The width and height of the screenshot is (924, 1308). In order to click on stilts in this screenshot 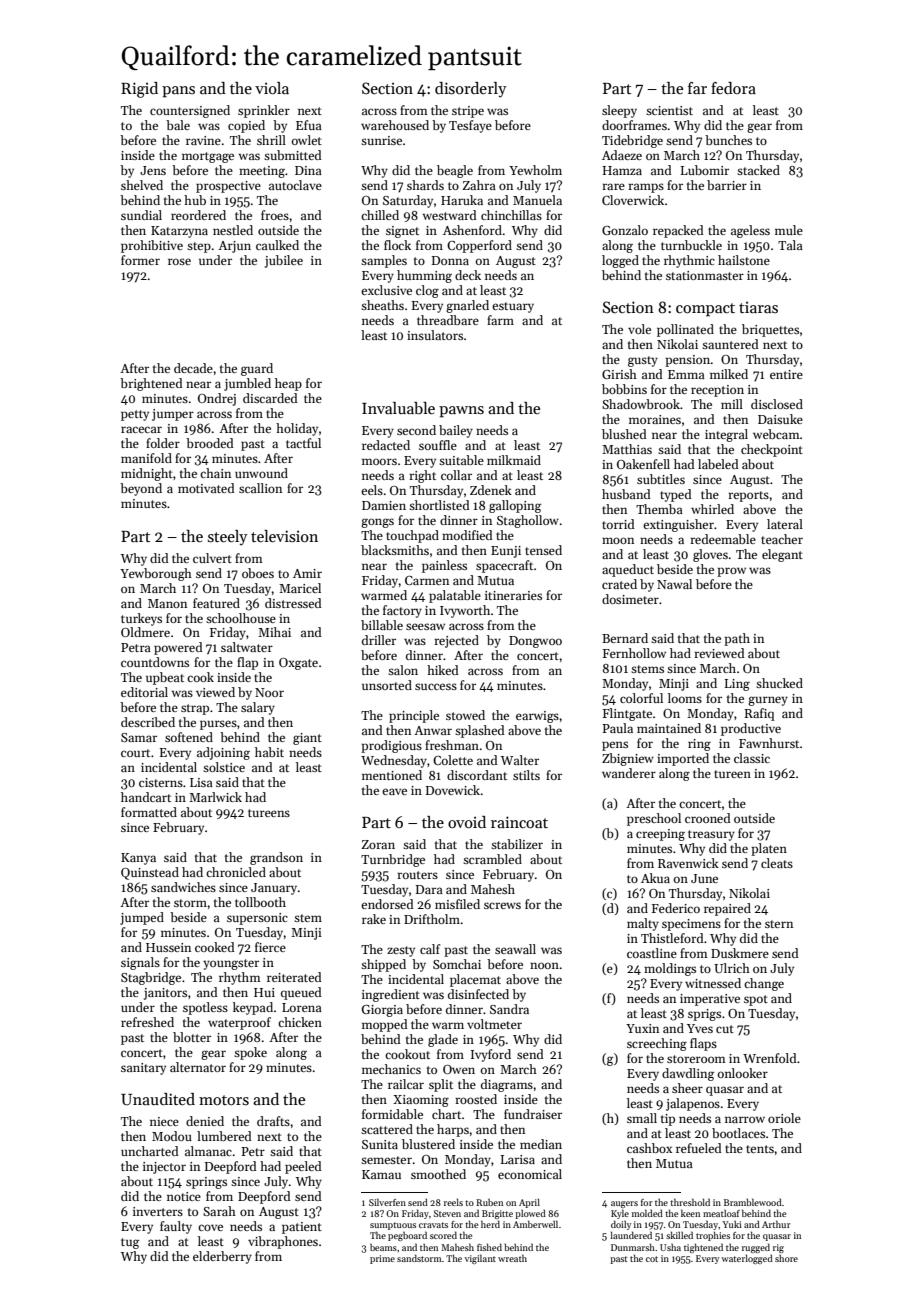, I will do `click(526, 775)`.
